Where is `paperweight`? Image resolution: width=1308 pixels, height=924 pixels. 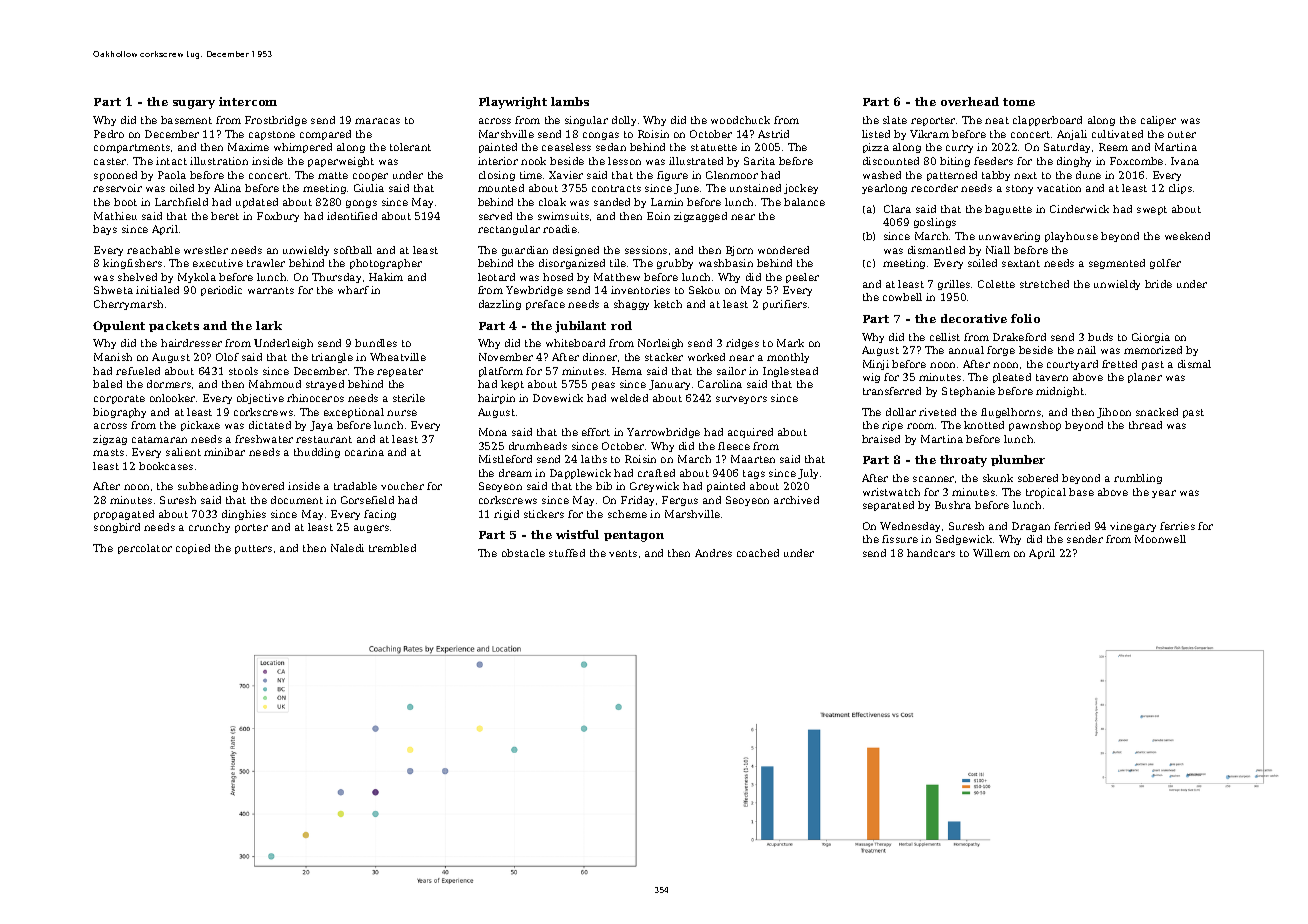
paperweight is located at coordinates (341, 162).
